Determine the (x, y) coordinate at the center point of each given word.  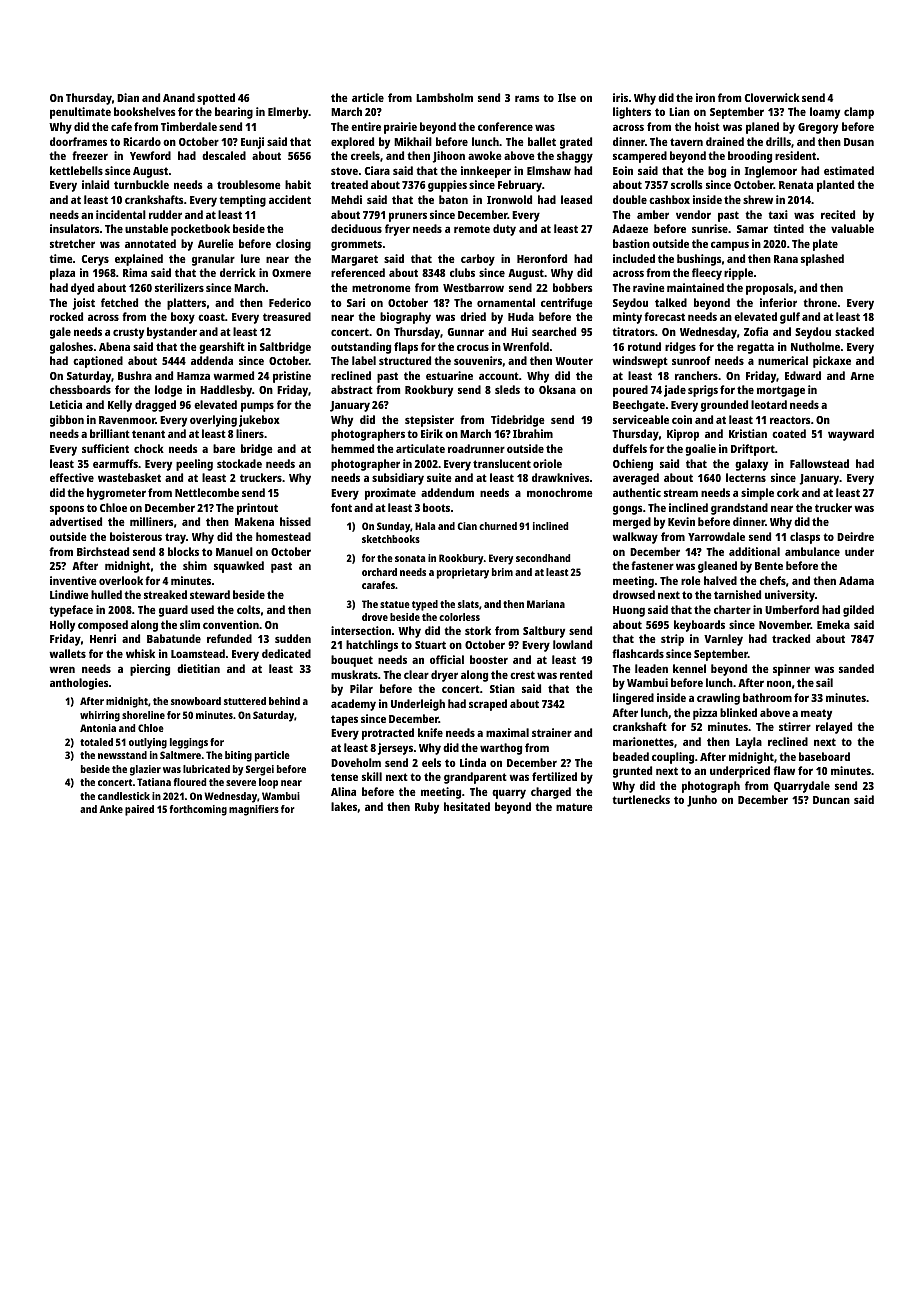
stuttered (245, 701)
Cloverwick (772, 97)
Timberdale (189, 126)
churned (498, 526)
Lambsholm (444, 97)
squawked (239, 567)
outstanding (361, 348)
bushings (699, 260)
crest (522, 675)
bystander (172, 333)
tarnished (737, 594)
